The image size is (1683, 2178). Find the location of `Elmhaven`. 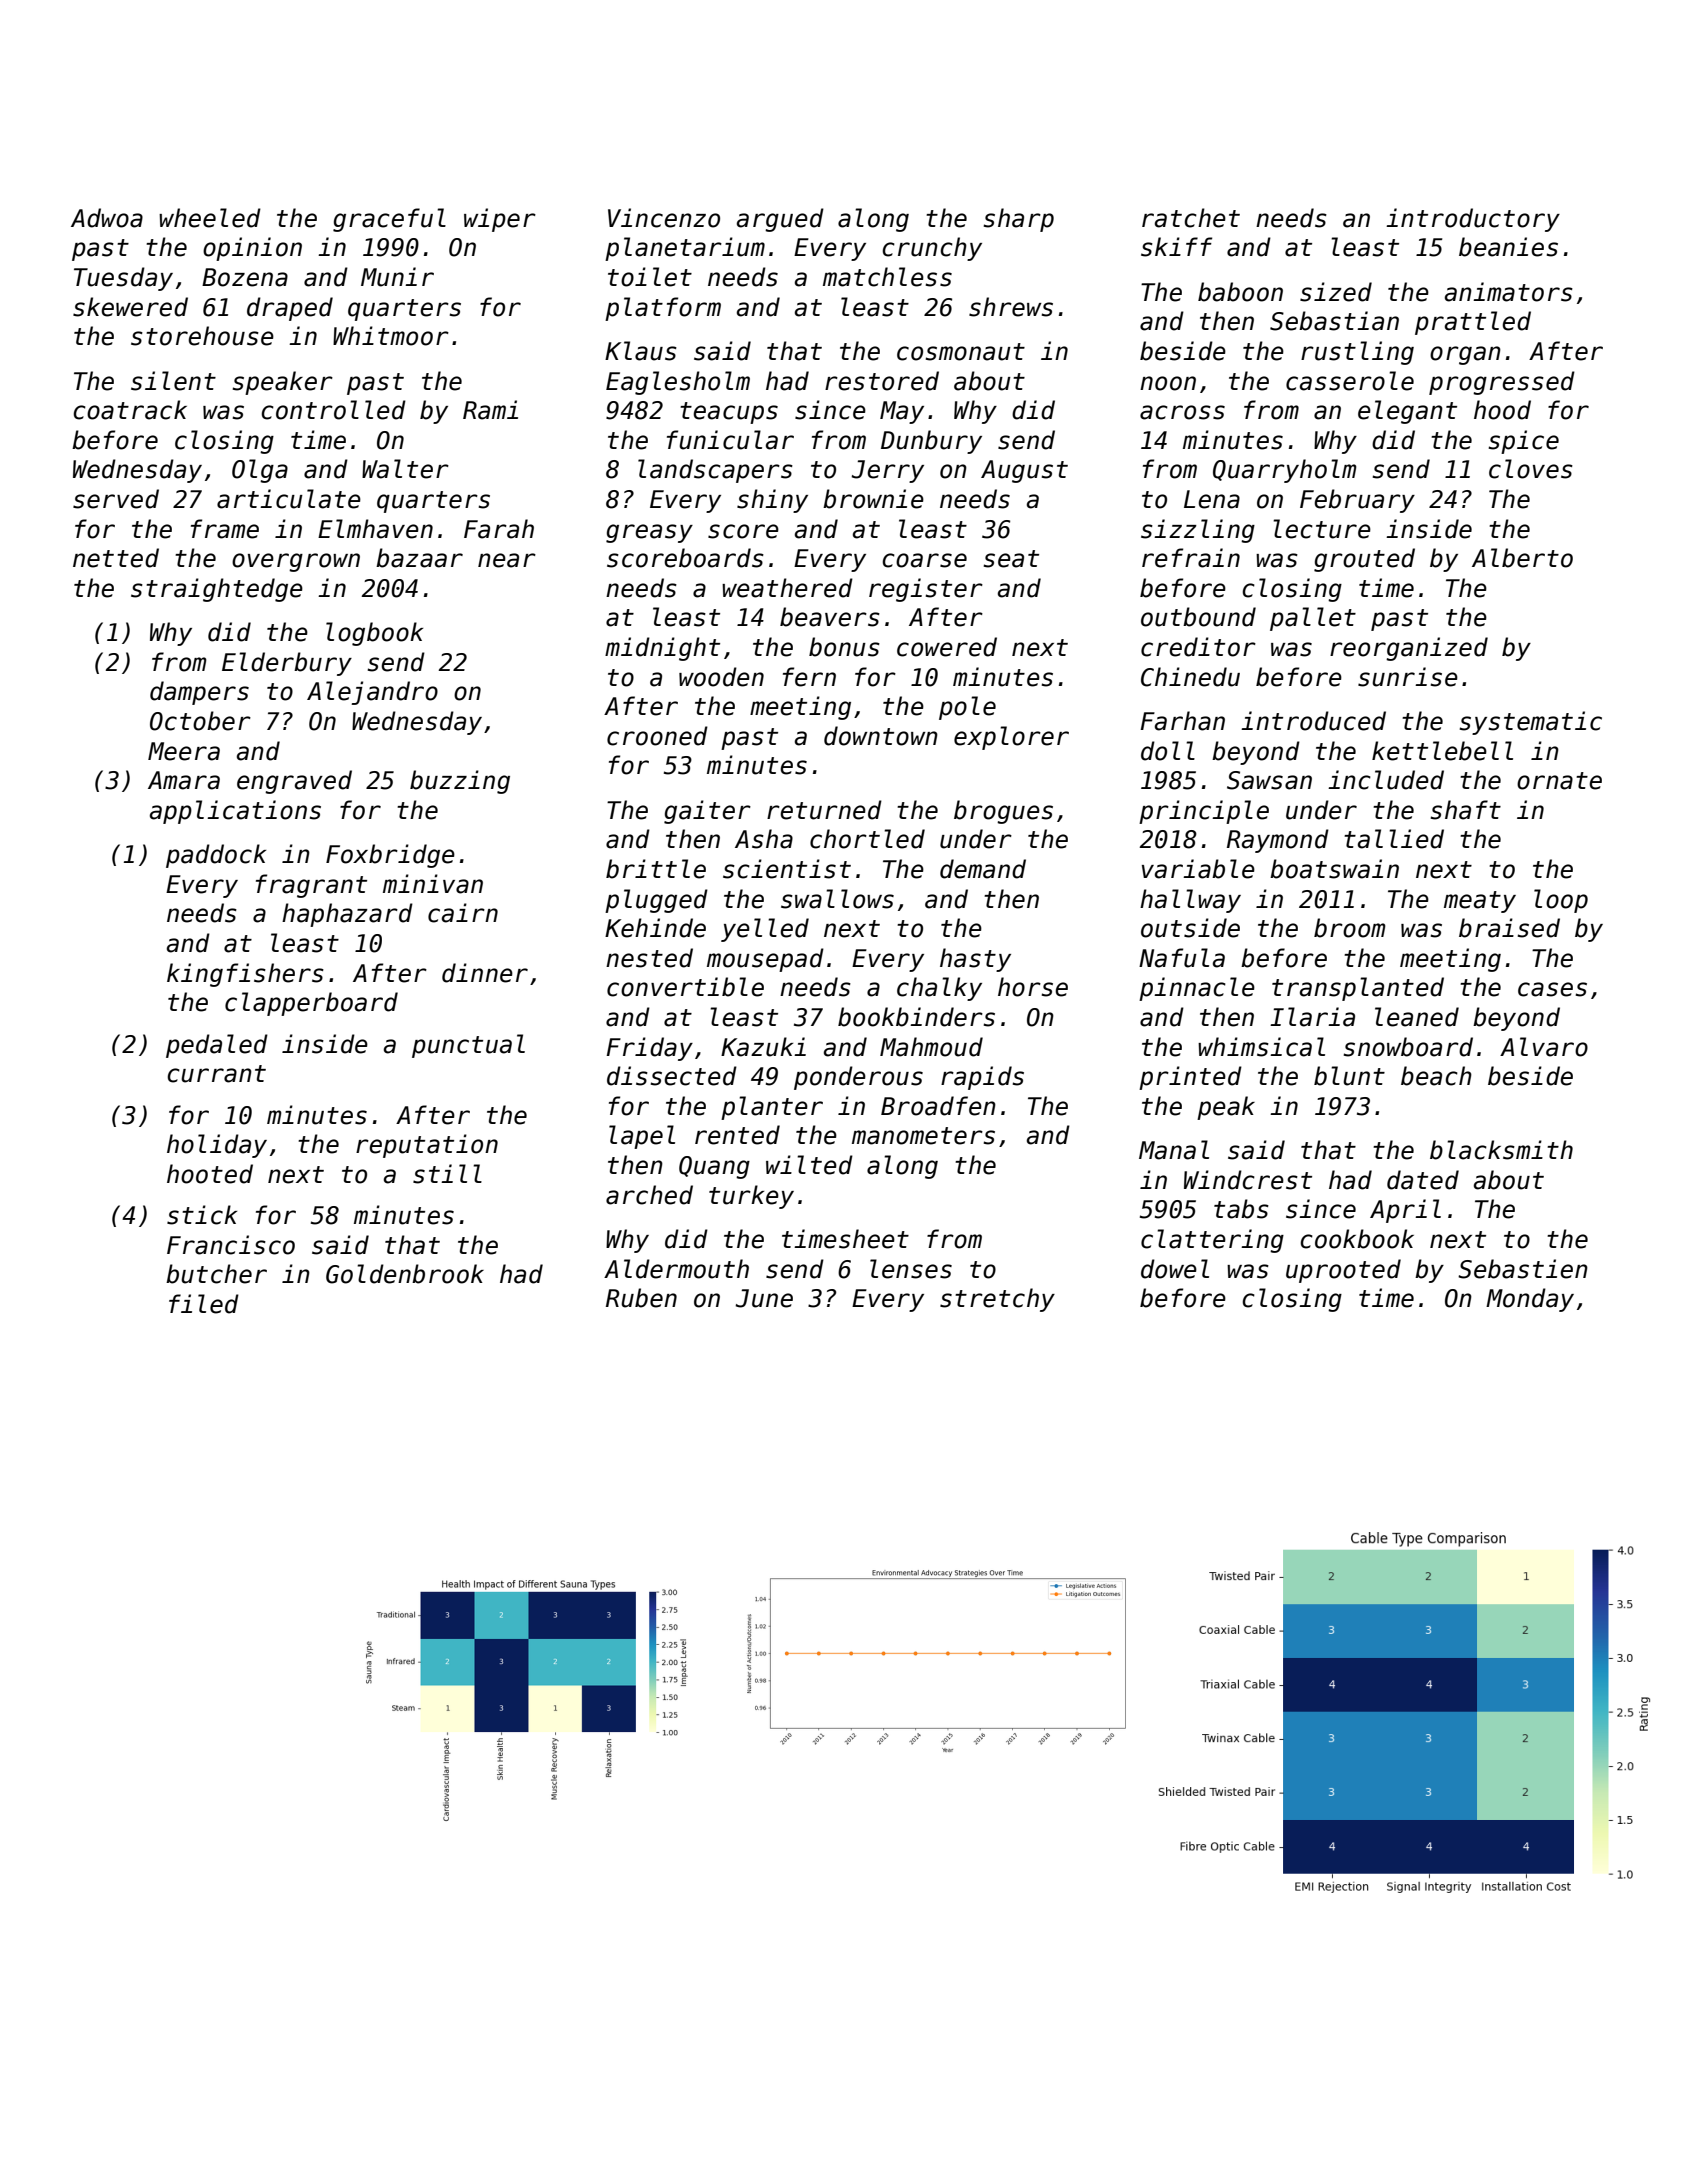

Elmhaven is located at coordinates (375, 529).
